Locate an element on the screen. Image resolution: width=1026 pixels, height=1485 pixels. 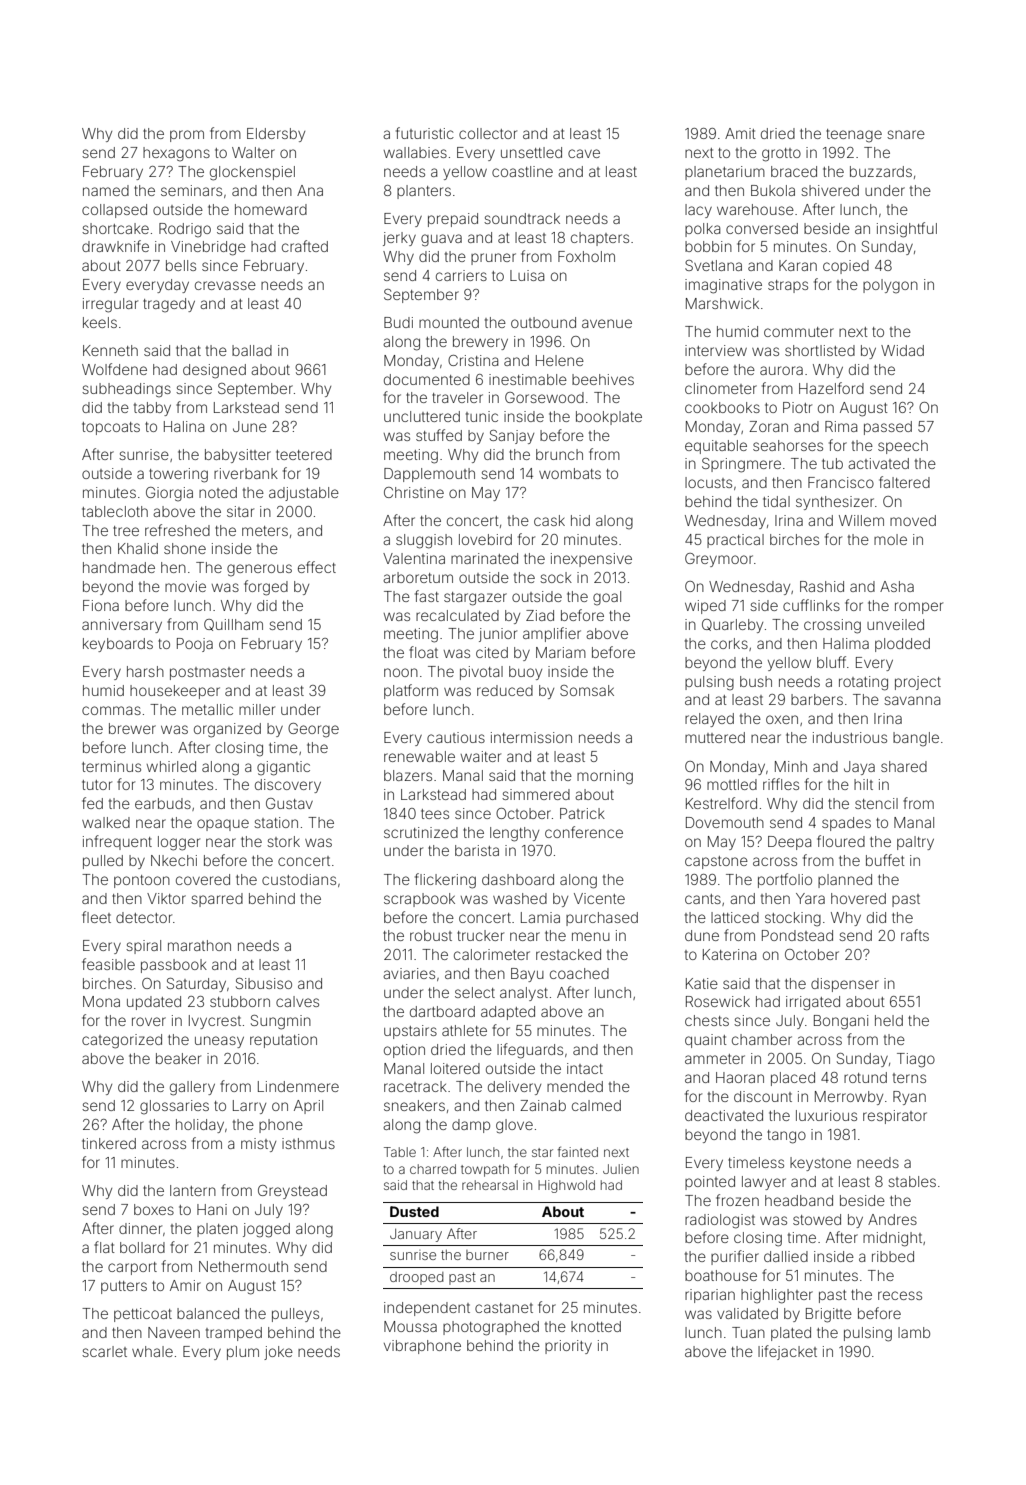
hilt is located at coordinates (863, 784).
